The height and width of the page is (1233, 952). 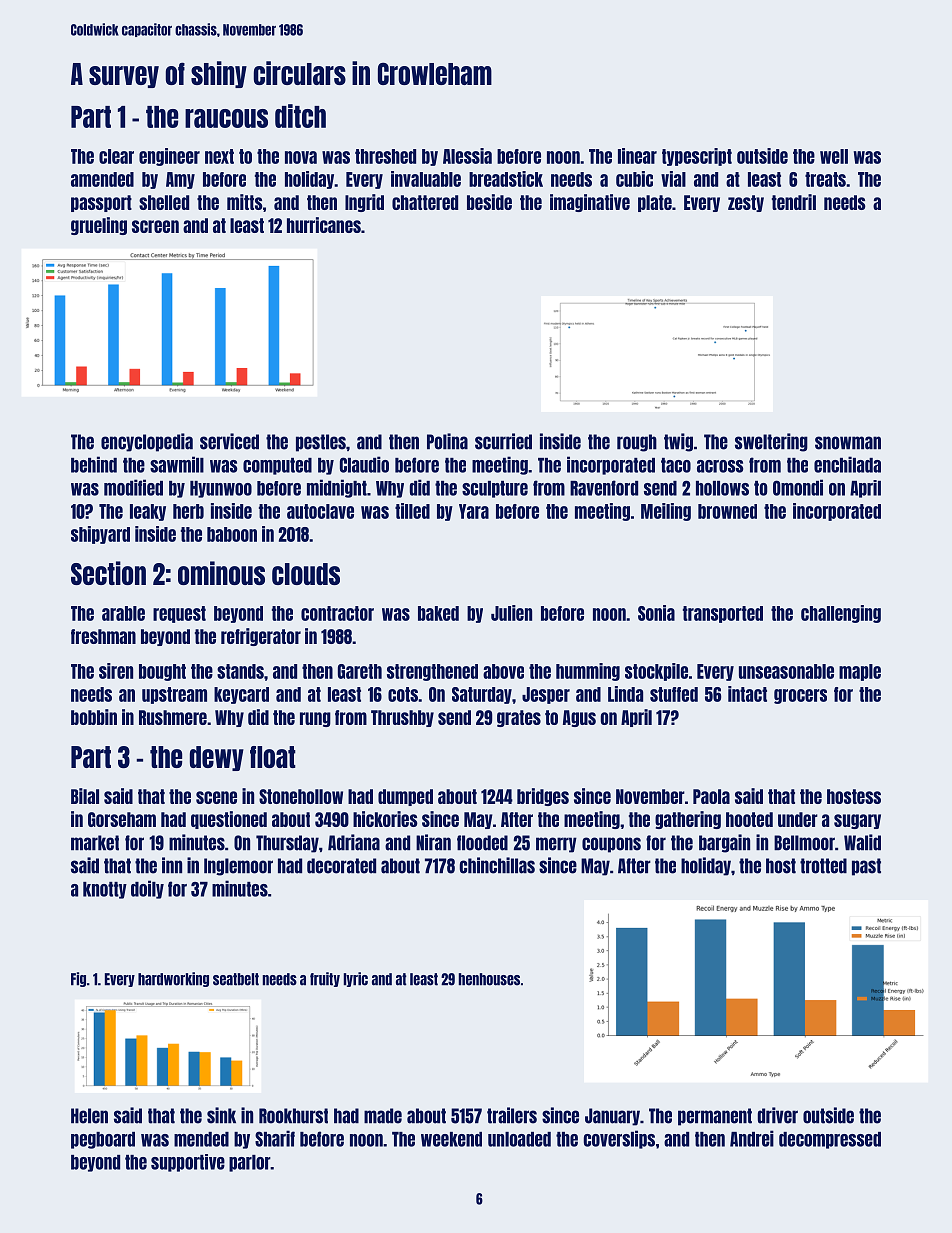 What do you see at coordinates (489, 979) in the page?
I see `henhouses` at bounding box center [489, 979].
